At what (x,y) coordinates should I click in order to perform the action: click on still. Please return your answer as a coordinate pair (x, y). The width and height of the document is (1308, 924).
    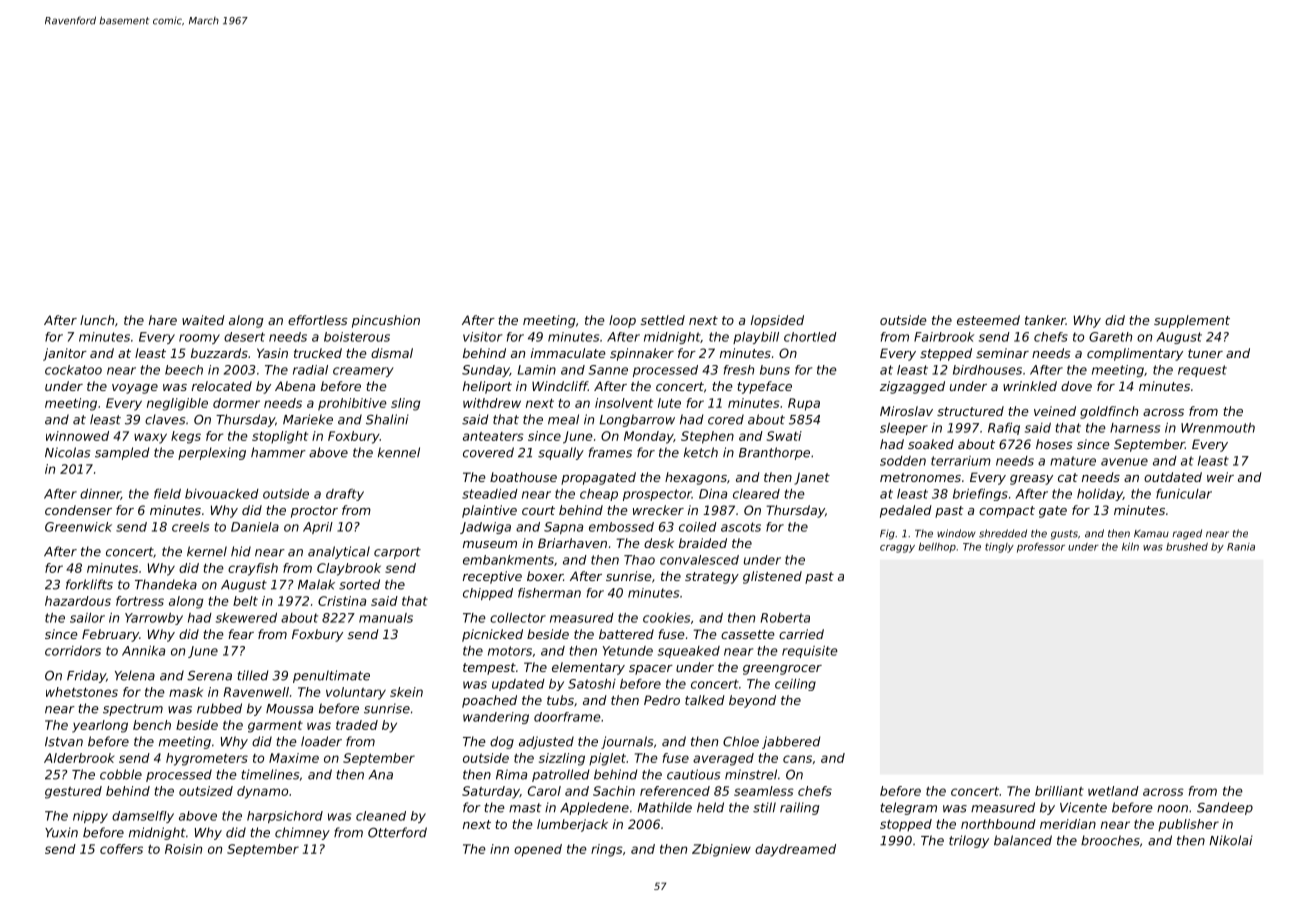
    Looking at the image, I should click on (764, 807).
